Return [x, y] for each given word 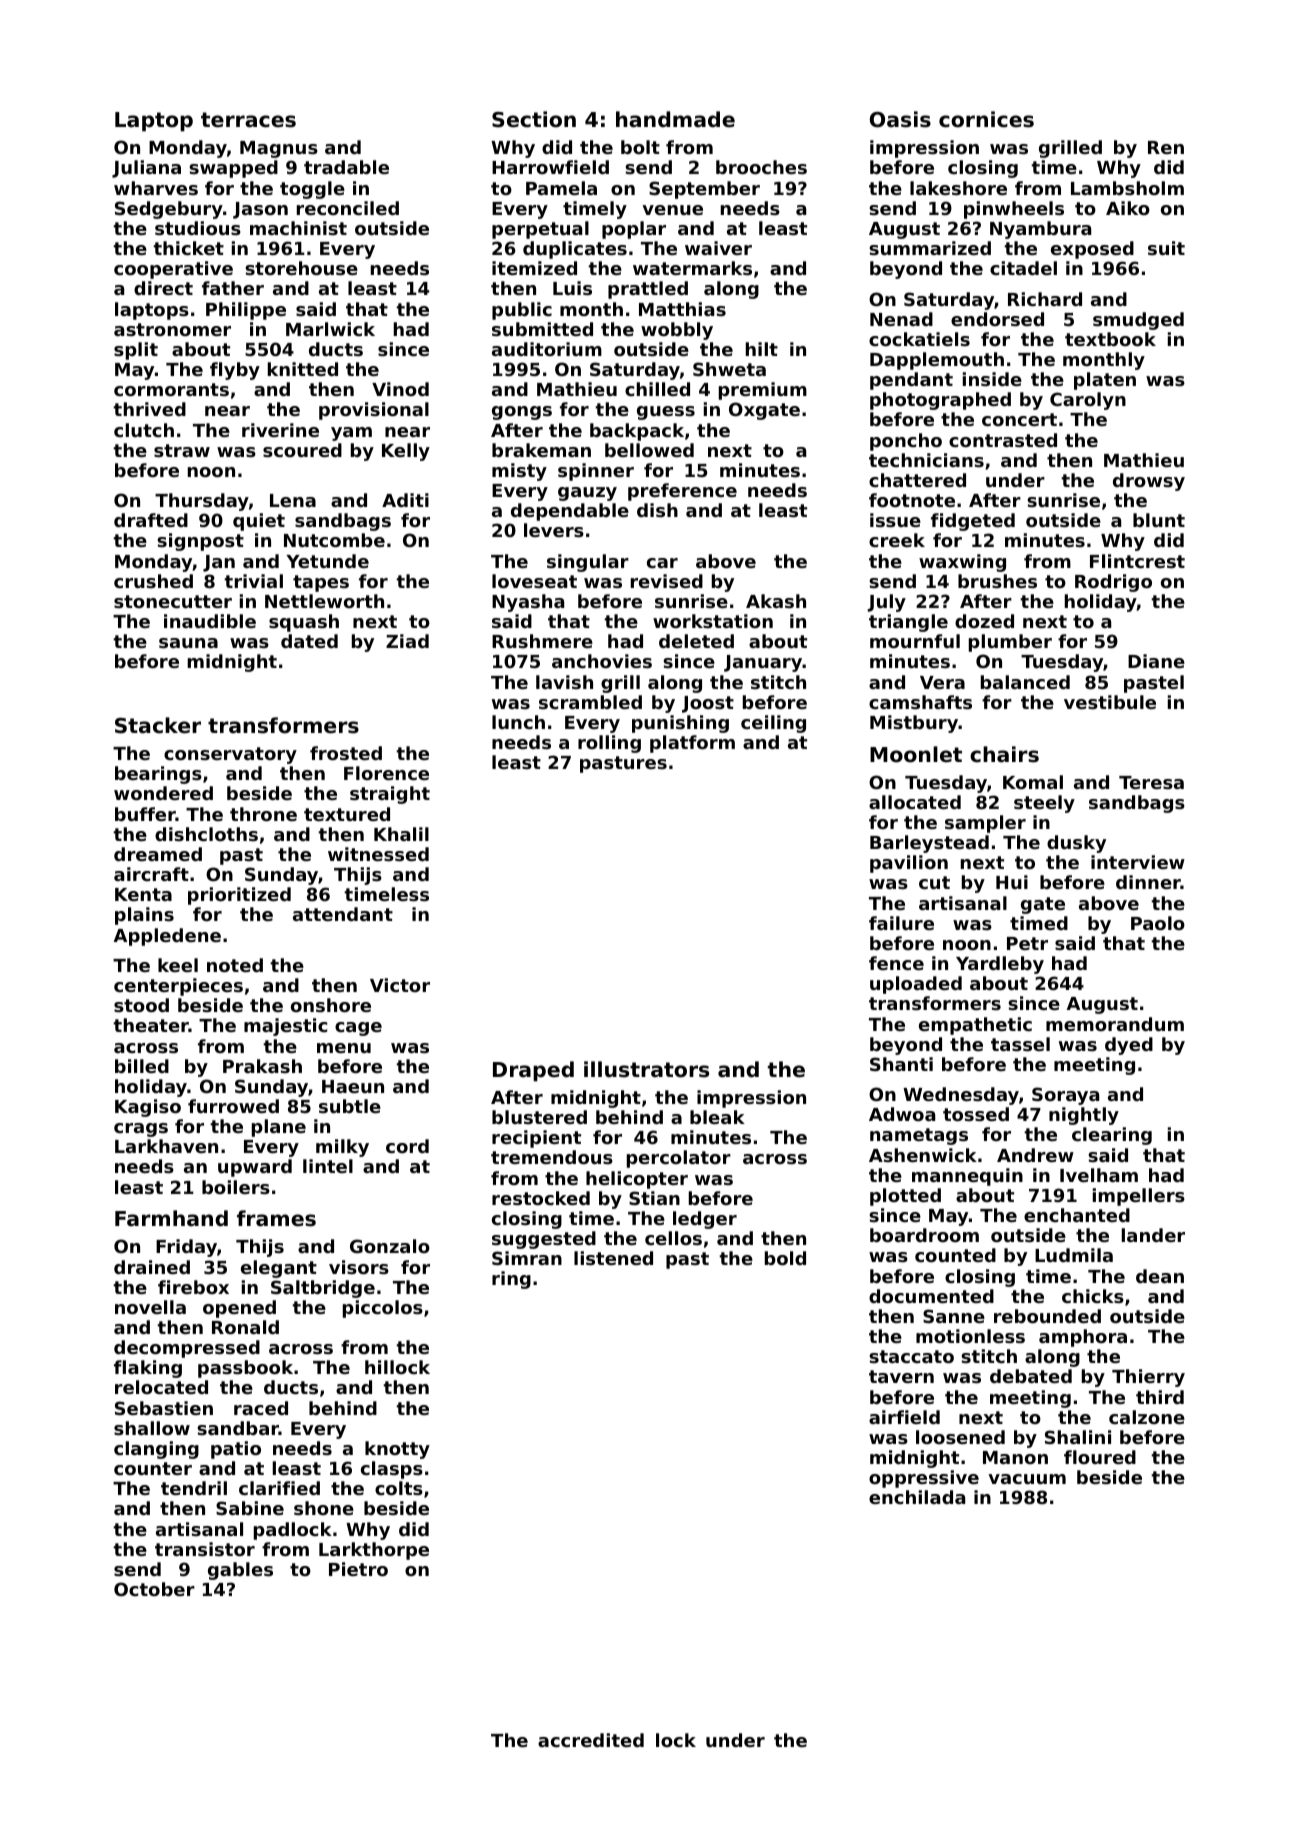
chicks [1093, 1296]
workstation [713, 621]
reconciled [348, 208]
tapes [321, 583]
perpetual [540, 230]
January [763, 663]
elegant [279, 1269]
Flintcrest [1137, 561]
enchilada [917, 1497]
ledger [705, 1220]
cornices [986, 119]
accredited [591, 1740]
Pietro [358, 1569]
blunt [1159, 520]
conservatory [230, 755]
